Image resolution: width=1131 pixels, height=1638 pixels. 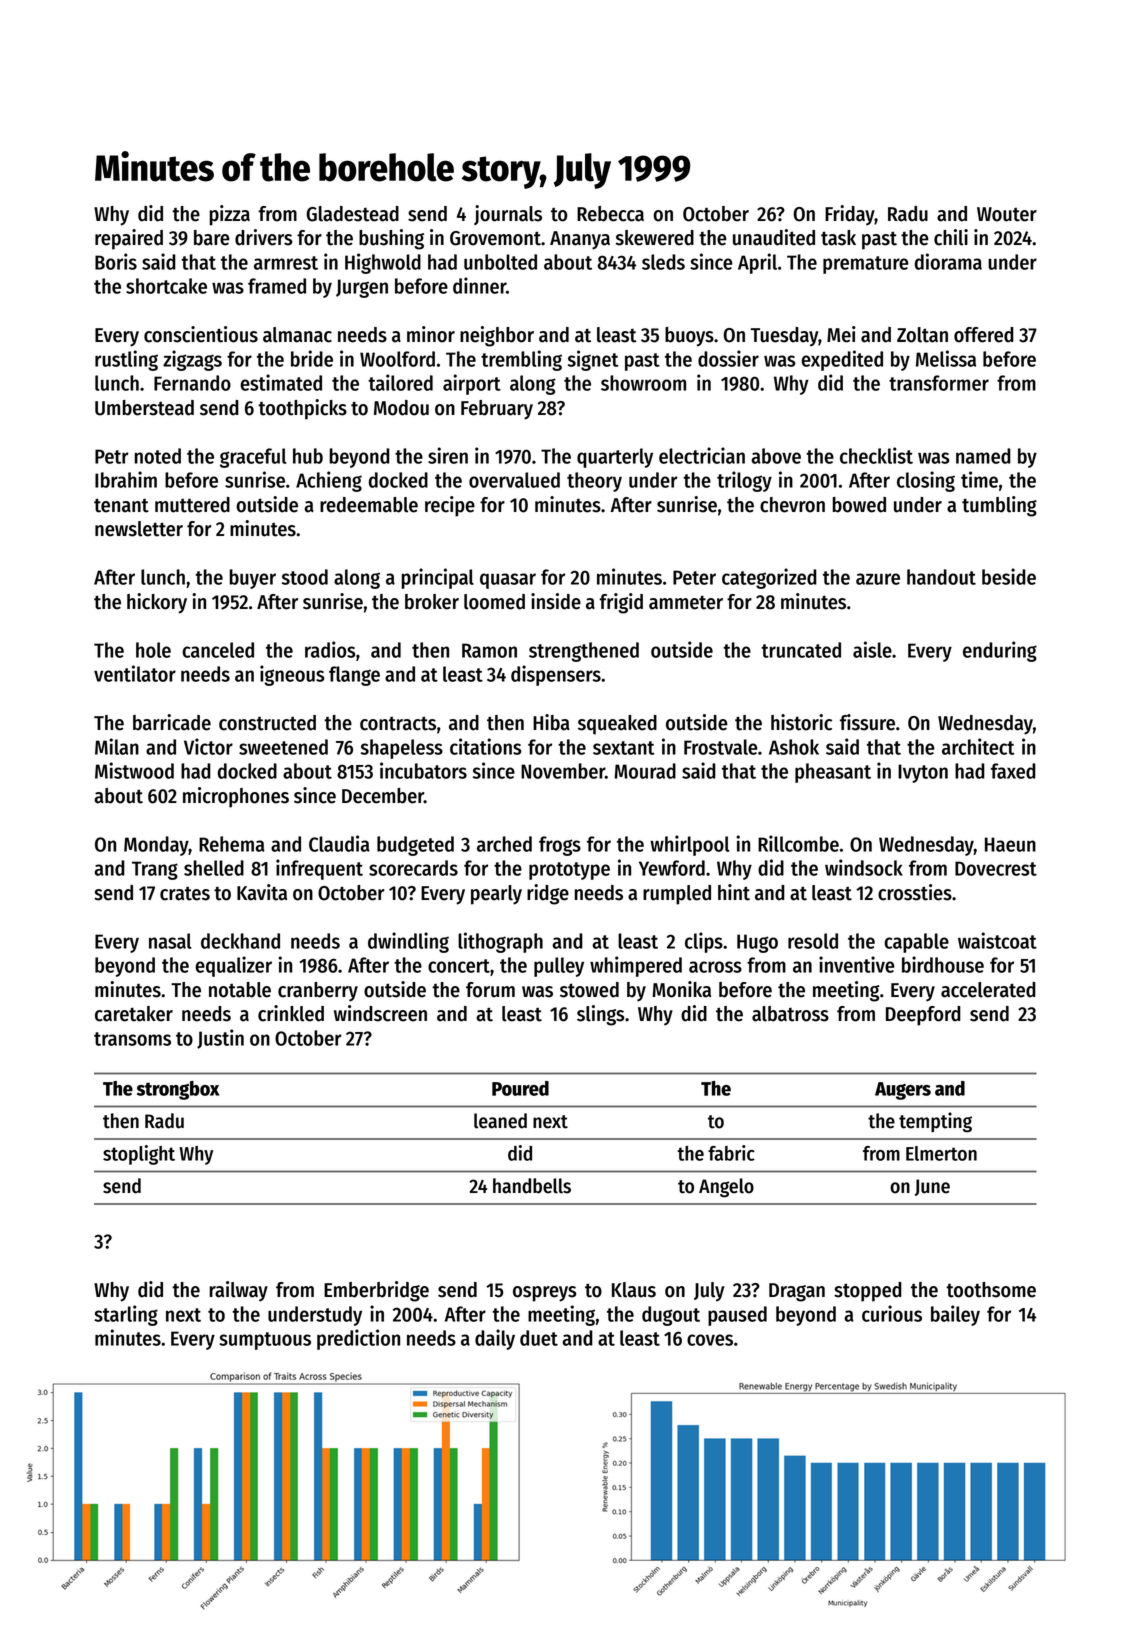 What do you see at coordinates (744, 481) in the image?
I see `trilogy` at bounding box center [744, 481].
